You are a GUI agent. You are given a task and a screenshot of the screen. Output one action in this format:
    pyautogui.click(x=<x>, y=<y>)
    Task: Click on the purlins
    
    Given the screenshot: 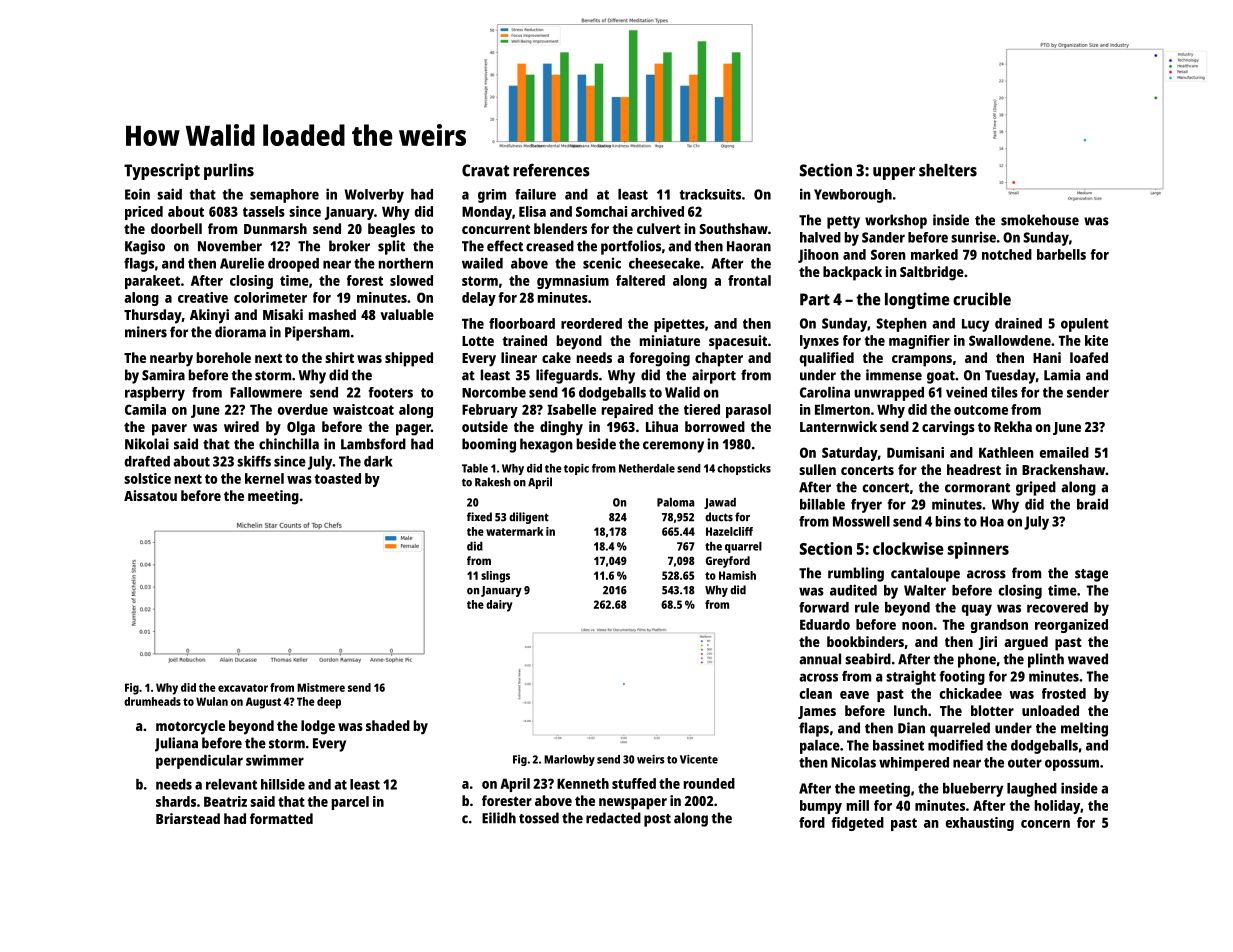 What is the action you would take?
    pyautogui.click(x=229, y=171)
